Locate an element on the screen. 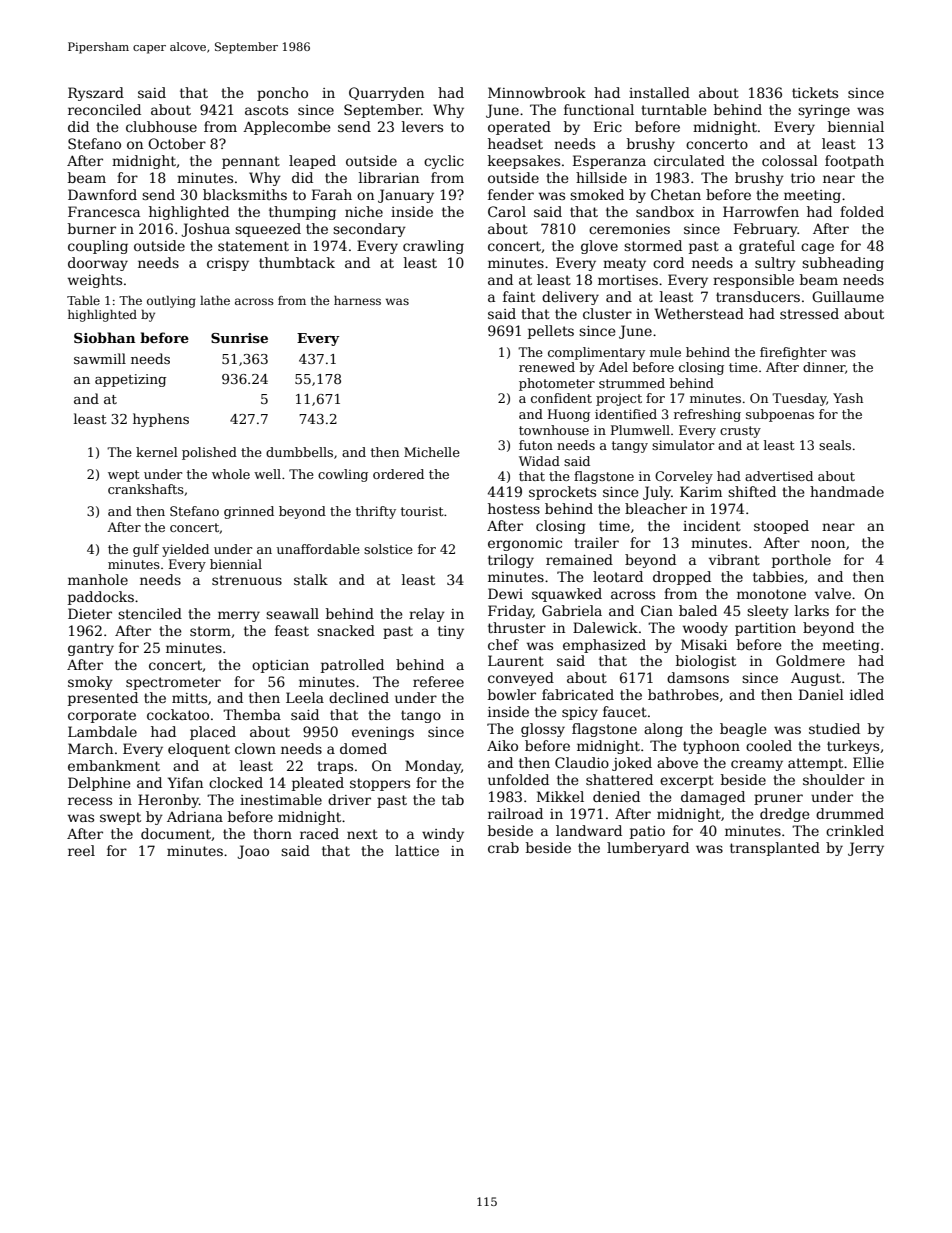  Yash is located at coordinates (848, 398).
